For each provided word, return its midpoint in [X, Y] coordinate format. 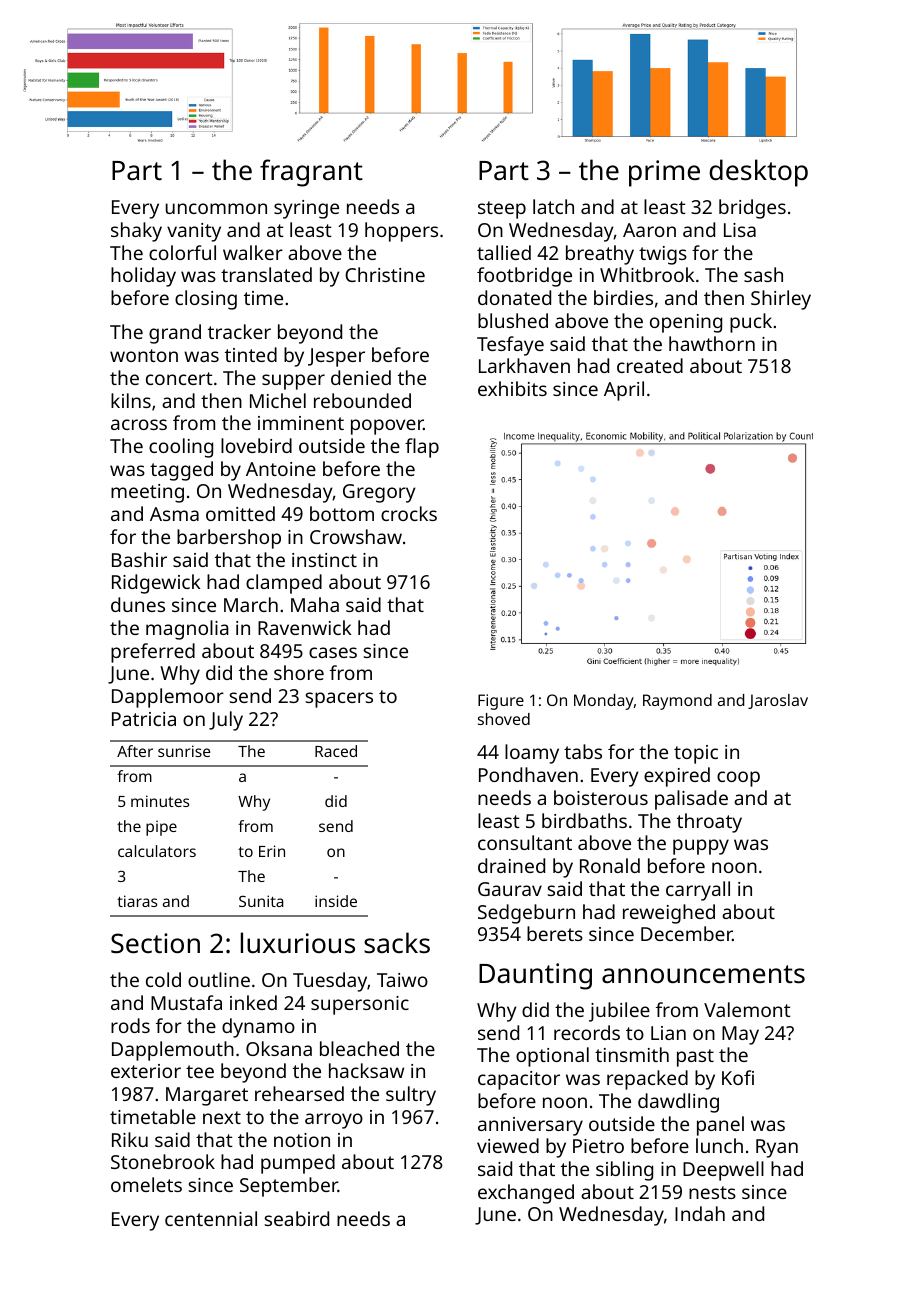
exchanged [526, 1194]
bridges [752, 209]
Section [155, 943]
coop [738, 779]
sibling [624, 1171]
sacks [397, 942]
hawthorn [712, 343]
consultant [525, 842]
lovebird [256, 445]
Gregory [379, 493]
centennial [211, 1218]
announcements [703, 974]
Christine [385, 274]
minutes [160, 801]
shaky [136, 232]
